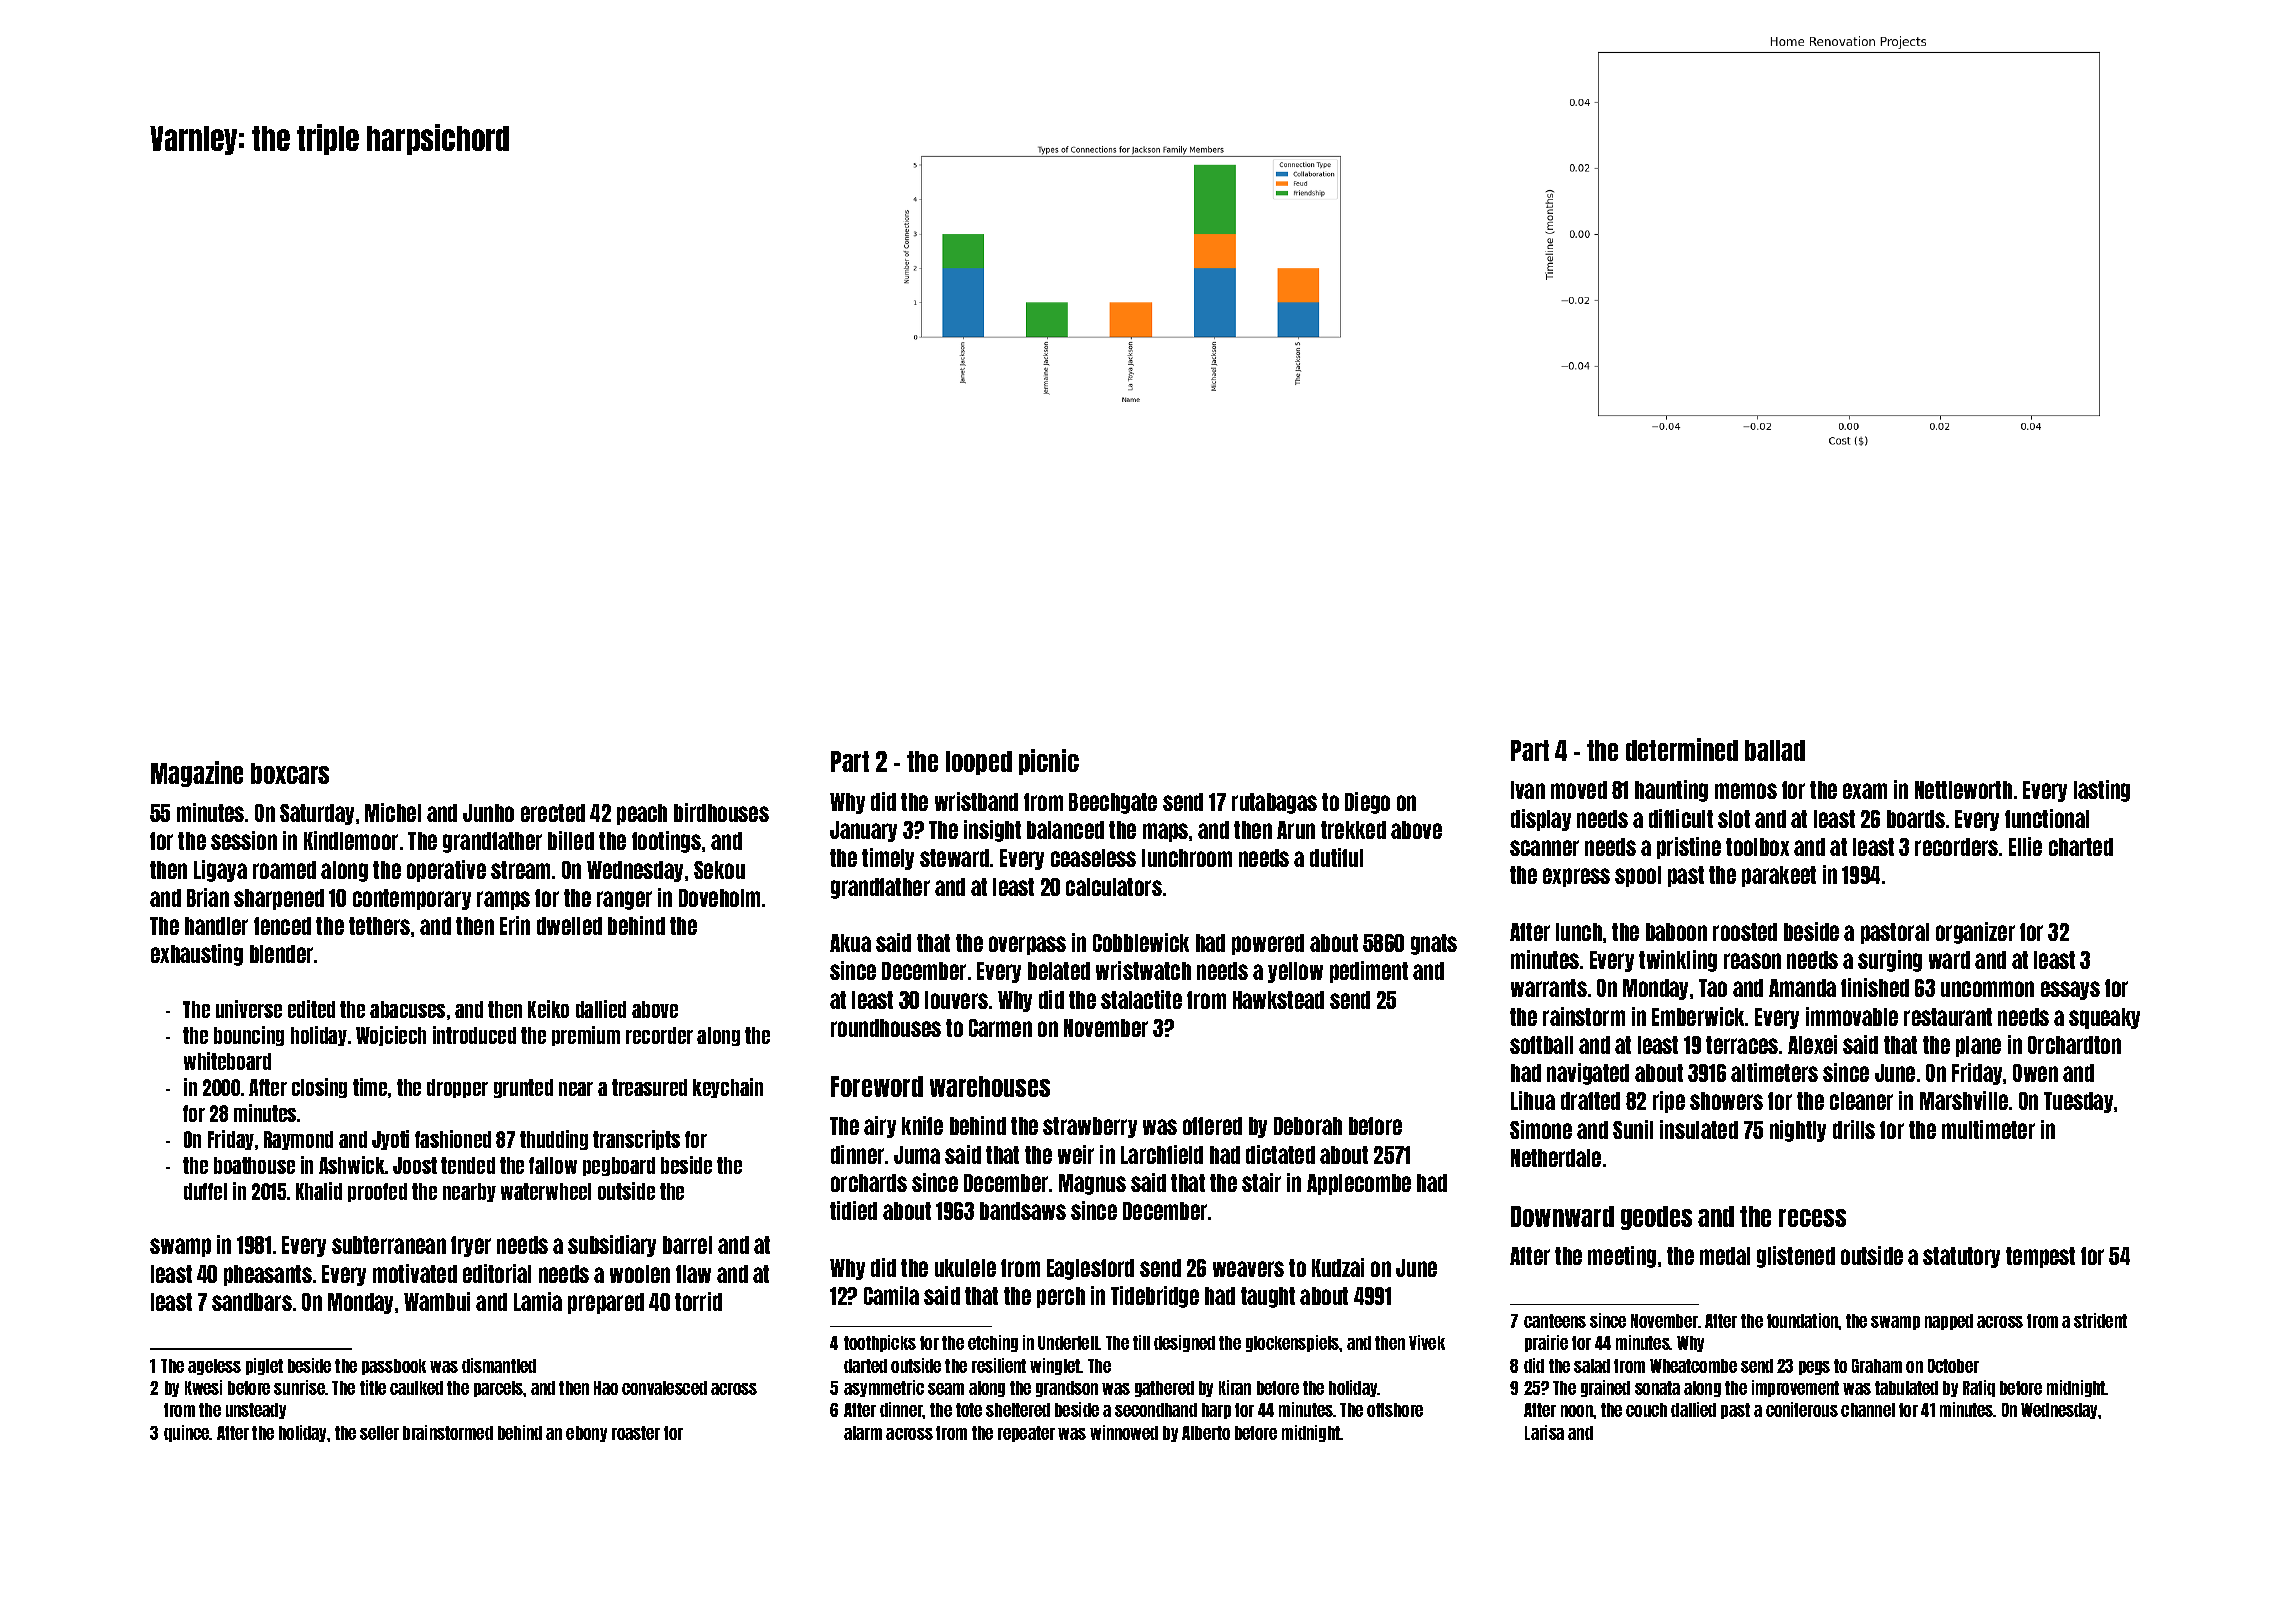  What do you see at coordinates (390, 1140) in the image?
I see `Jyoti` at bounding box center [390, 1140].
